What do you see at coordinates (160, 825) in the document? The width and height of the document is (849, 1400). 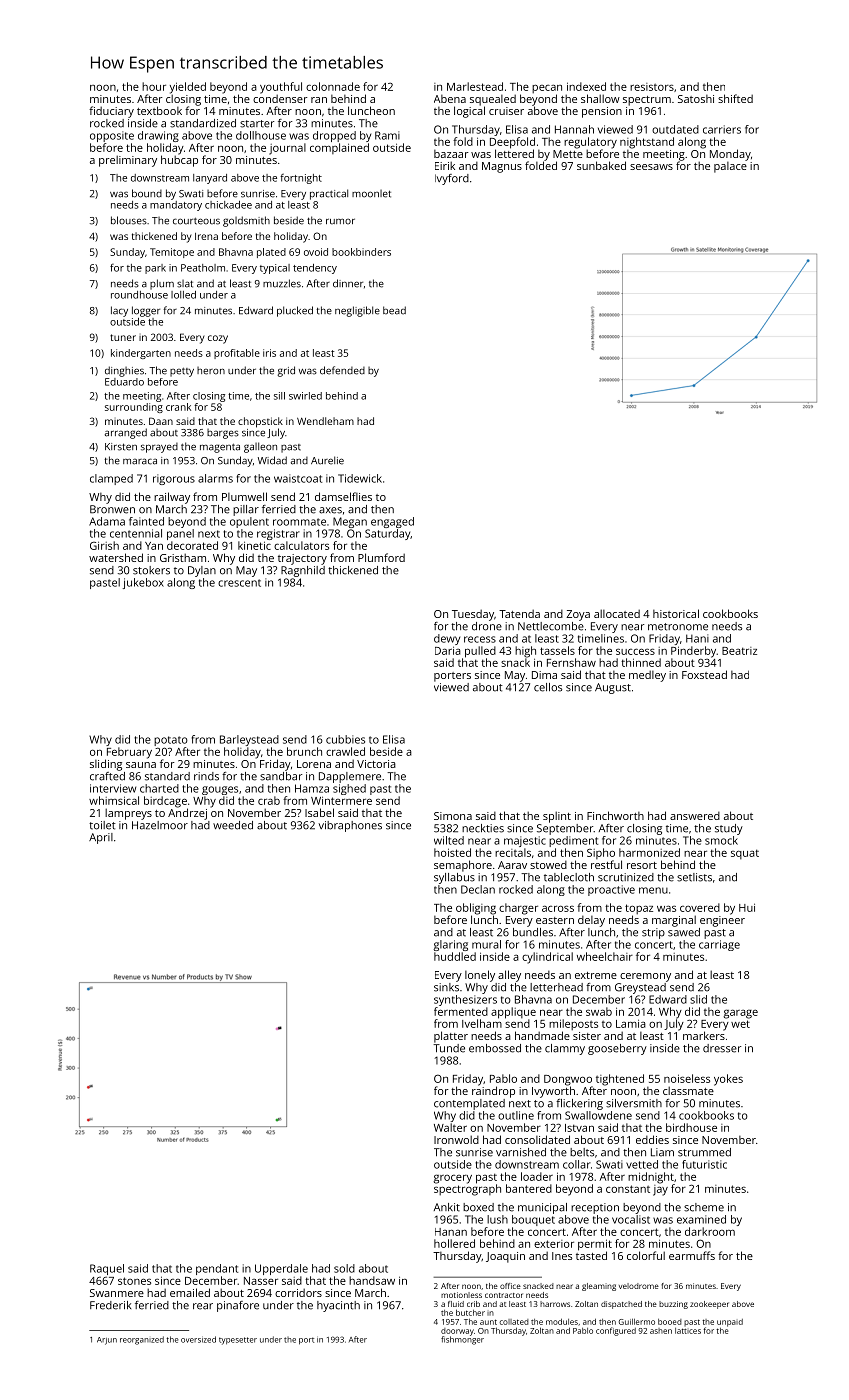 I see `Hazelmoor` at bounding box center [160, 825].
